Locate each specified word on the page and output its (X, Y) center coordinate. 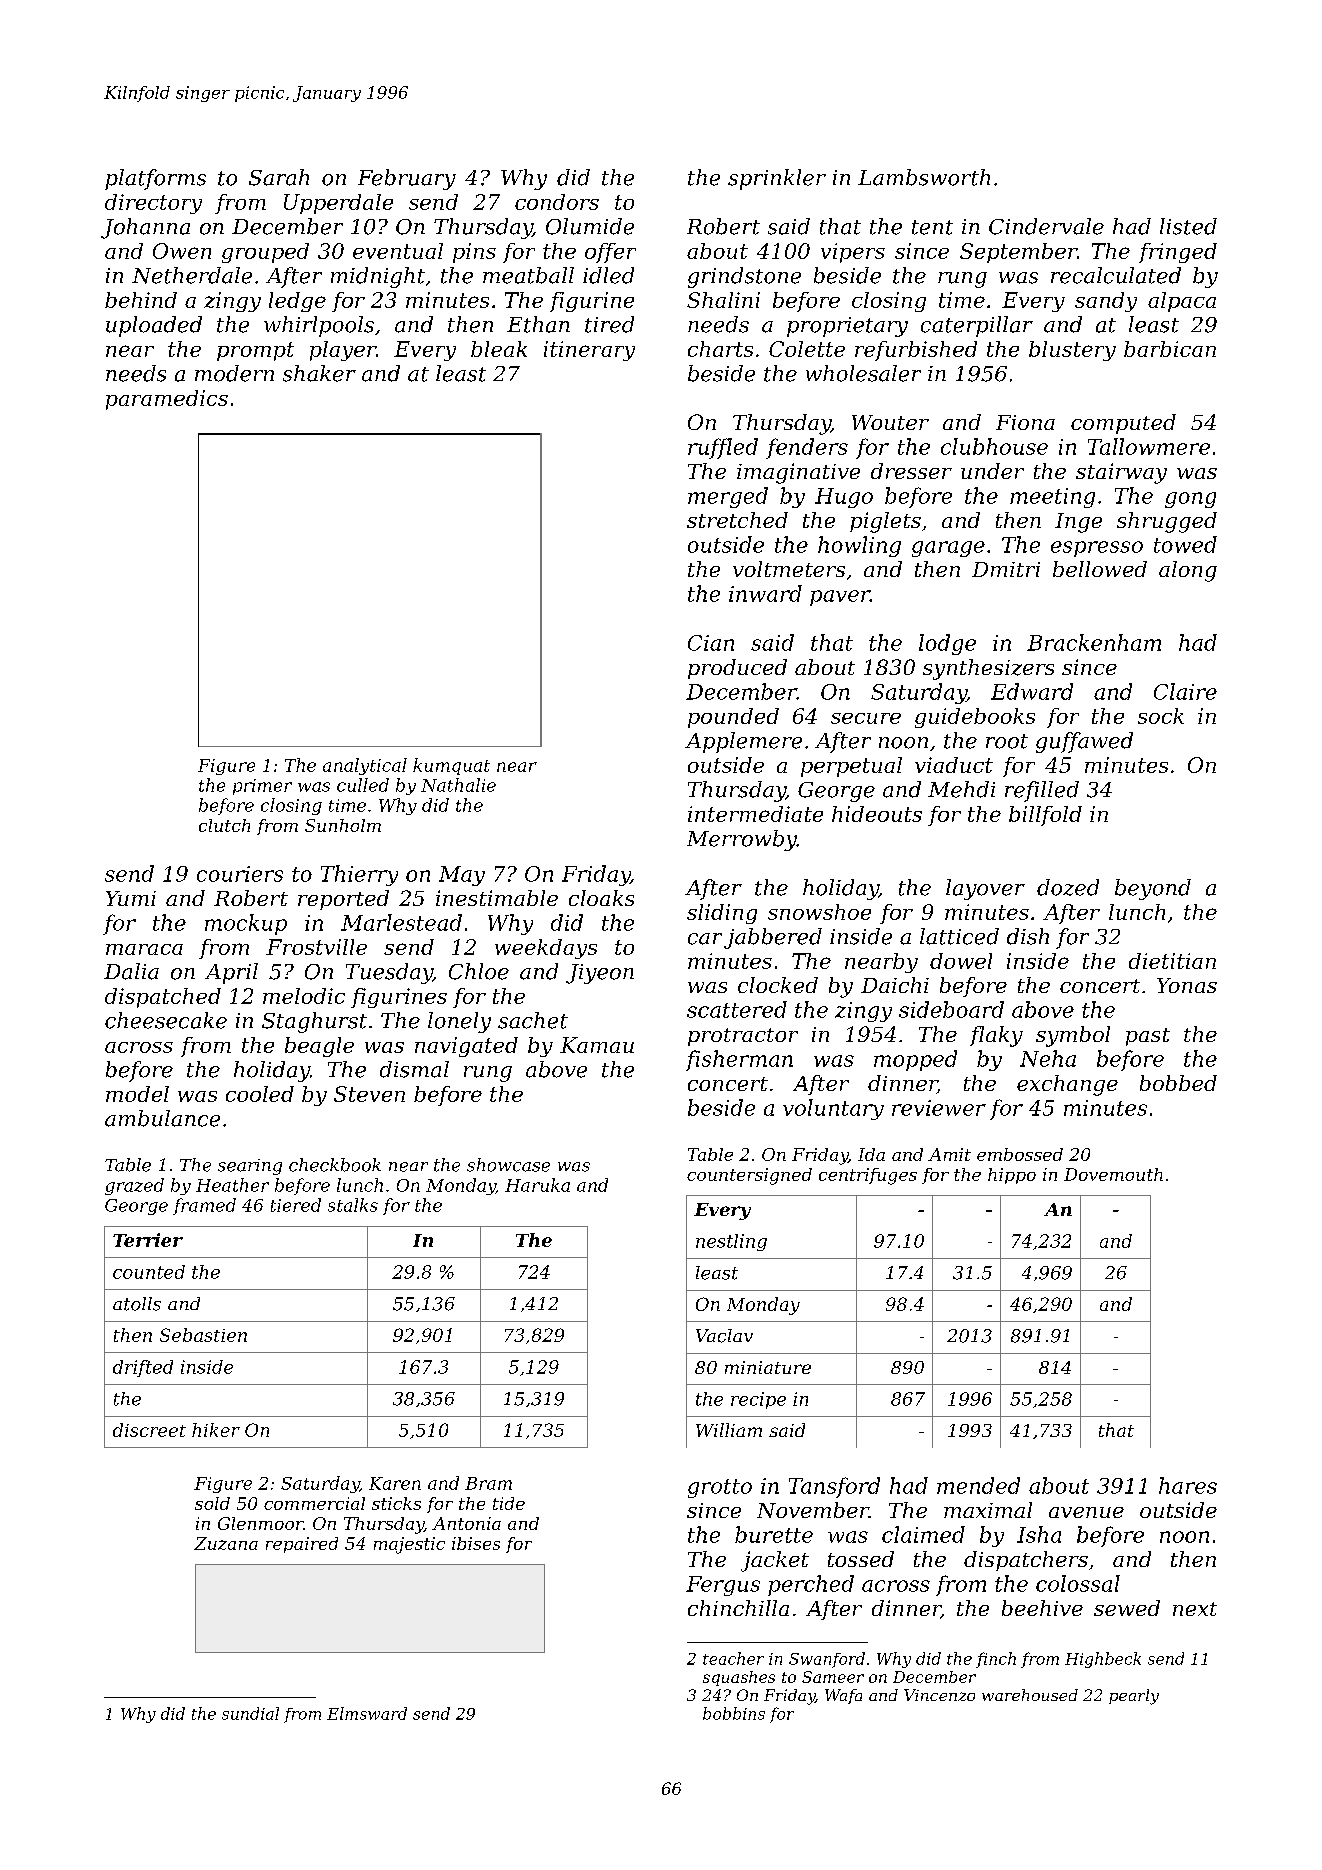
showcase (508, 1165)
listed (1188, 226)
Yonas (1187, 985)
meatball (528, 275)
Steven (369, 1094)
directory (153, 204)
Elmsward (367, 1713)
